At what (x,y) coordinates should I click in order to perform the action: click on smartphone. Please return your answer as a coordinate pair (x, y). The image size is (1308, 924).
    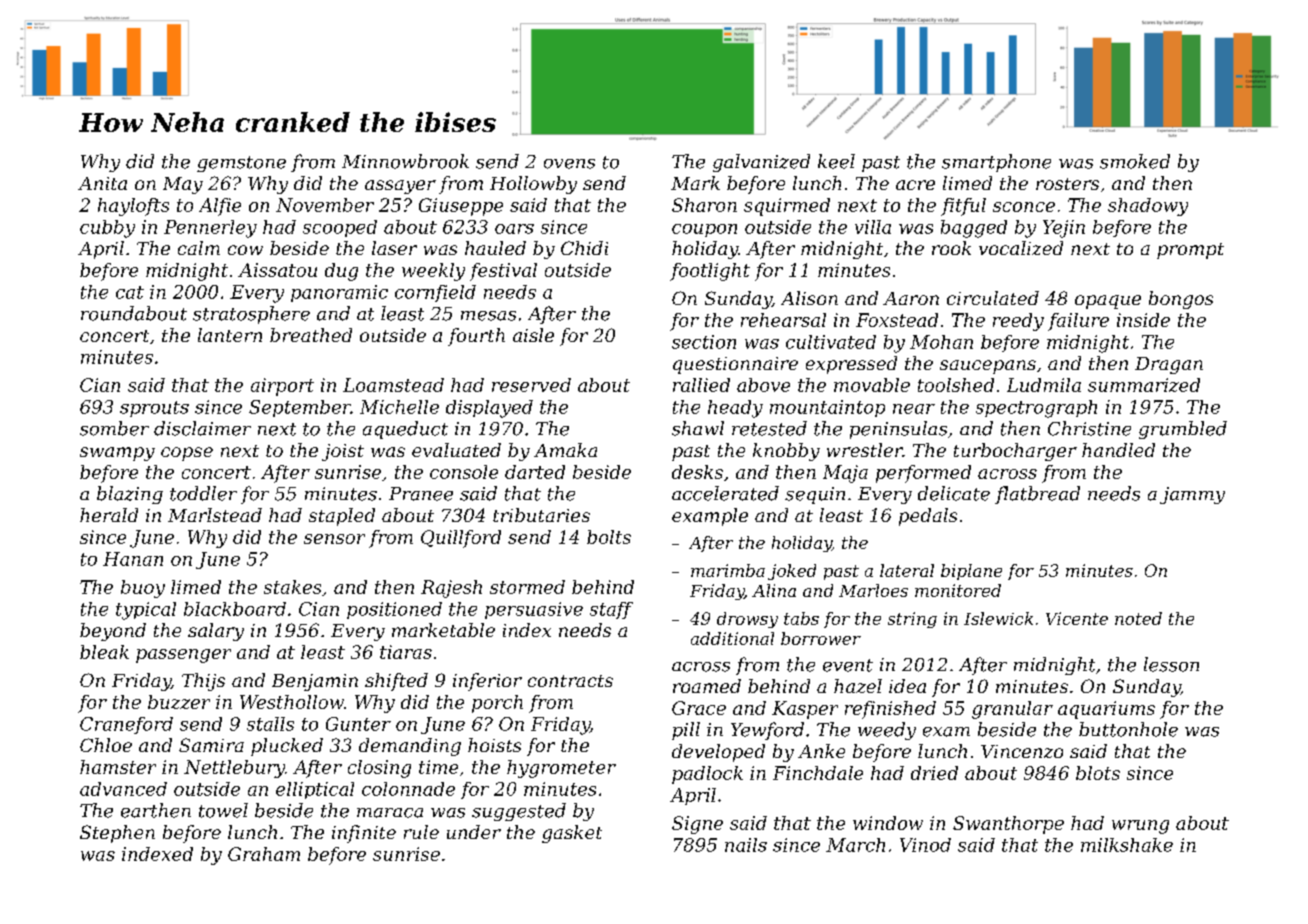
    Looking at the image, I should click on (996, 163).
